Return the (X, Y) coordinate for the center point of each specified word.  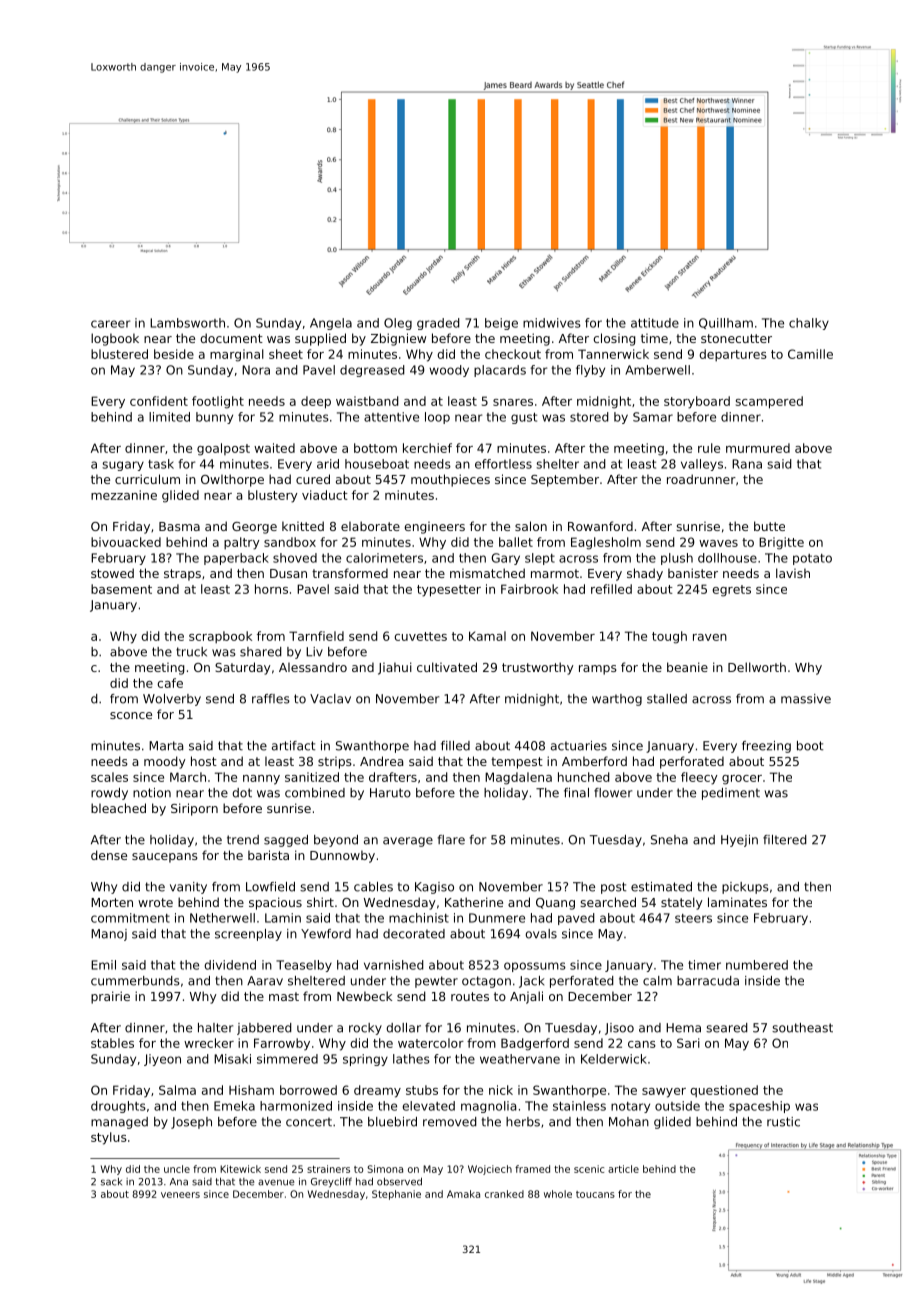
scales (109, 777)
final (576, 793)
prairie (110, 997)
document (231, 338)
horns (271, 589)
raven (710, 637)
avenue (276, 1182)
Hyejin (739, 841)
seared (727, 1028)
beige (501, 324)
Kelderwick (614, 1059)
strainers (328, 1169)
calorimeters (384, 558)
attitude (655, 323)
